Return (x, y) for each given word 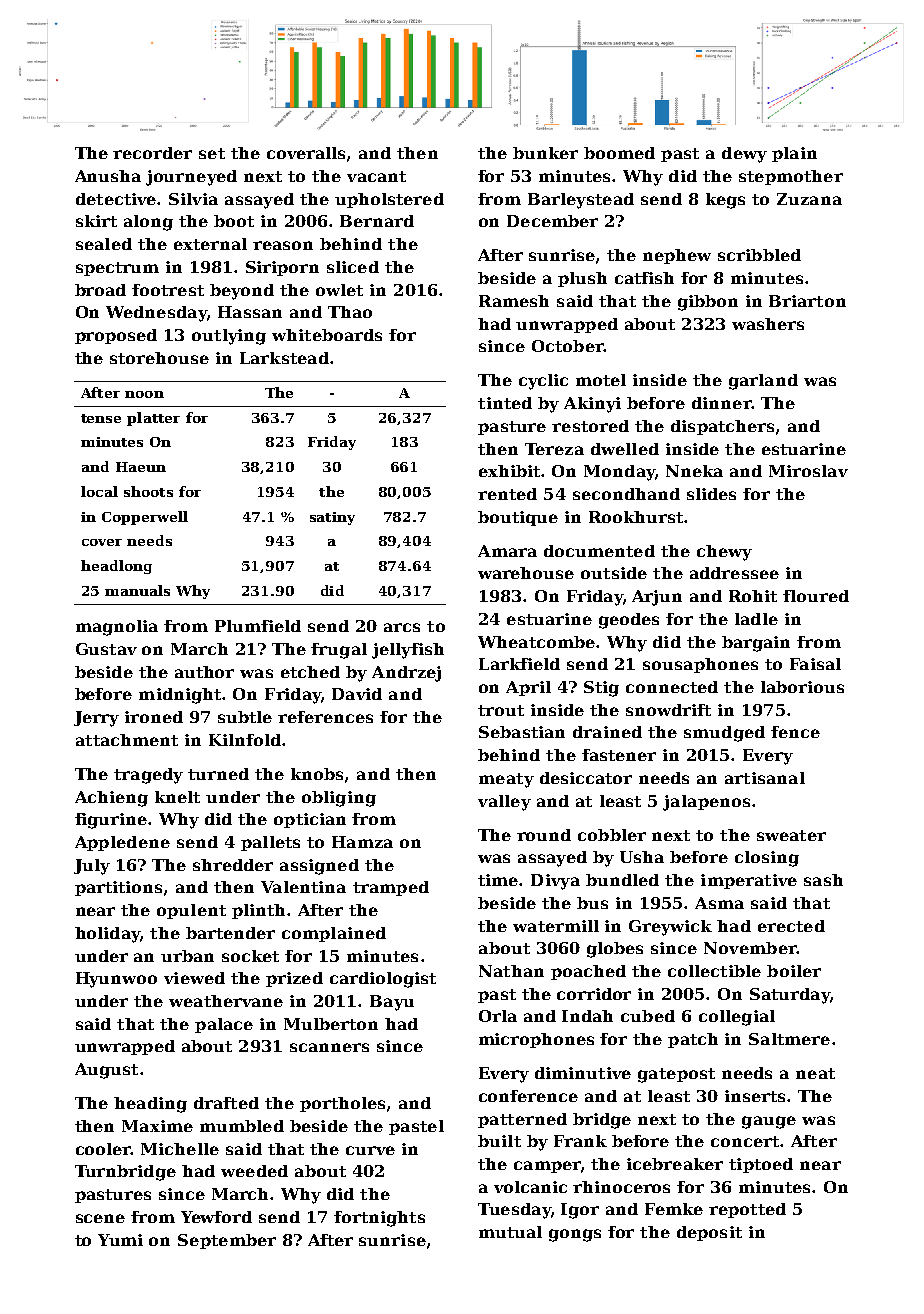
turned (218, 774)
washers (768, 324)
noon (144, 394)
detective (116, 199)
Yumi (120, 1240)
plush (582, 279)
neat (815, 1073)
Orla (498, 1016)
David (357, 694)
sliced (353, 267)
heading (150, 1105)
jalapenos (706, 803)
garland (763, 382)
